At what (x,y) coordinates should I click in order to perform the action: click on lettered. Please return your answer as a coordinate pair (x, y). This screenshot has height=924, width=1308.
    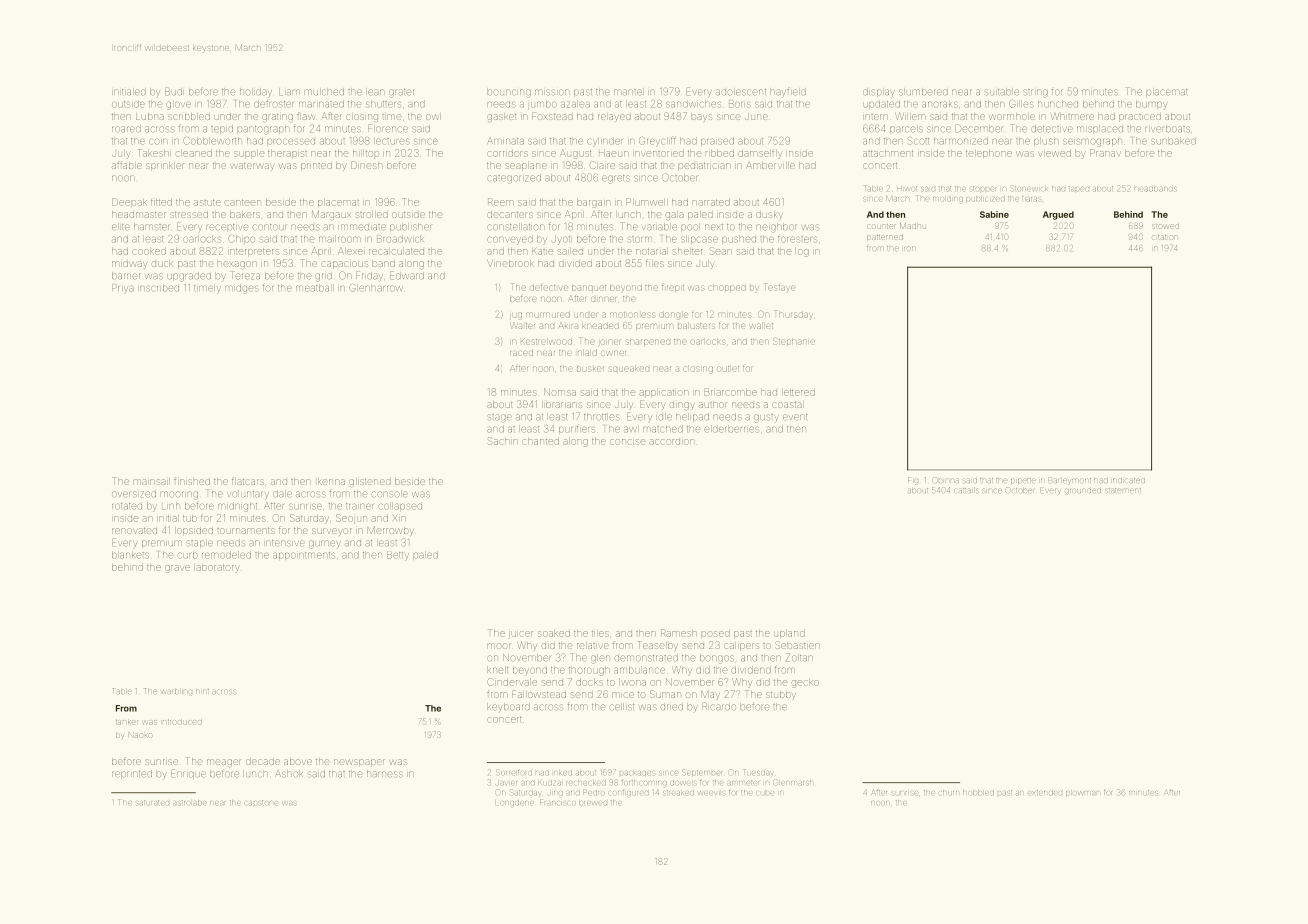
    Looking at the image, I should click on (799, 393).
